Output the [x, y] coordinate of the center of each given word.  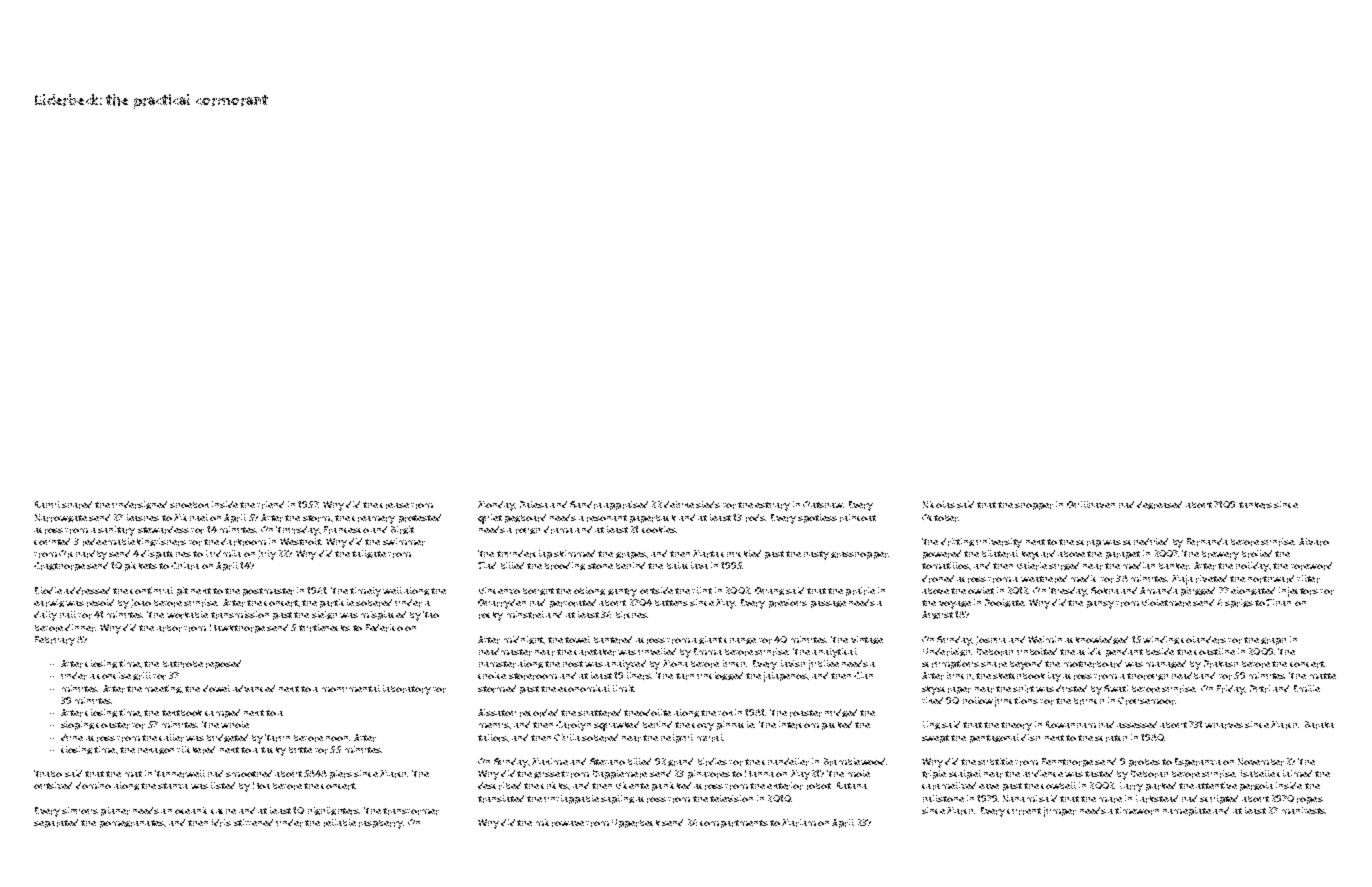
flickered [196, 750]
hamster [497, 664]
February [55, 641]
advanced [254, 688]
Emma [708, 651]
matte [1323, 676]
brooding [565, 566]
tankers [1255, 505]
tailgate [369, 554]
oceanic [191, 810]
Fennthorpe [1067, 762]
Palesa [534, 504]
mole [859, 773]
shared [77, 505]
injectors [1298, 592]
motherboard [1093, 664]
